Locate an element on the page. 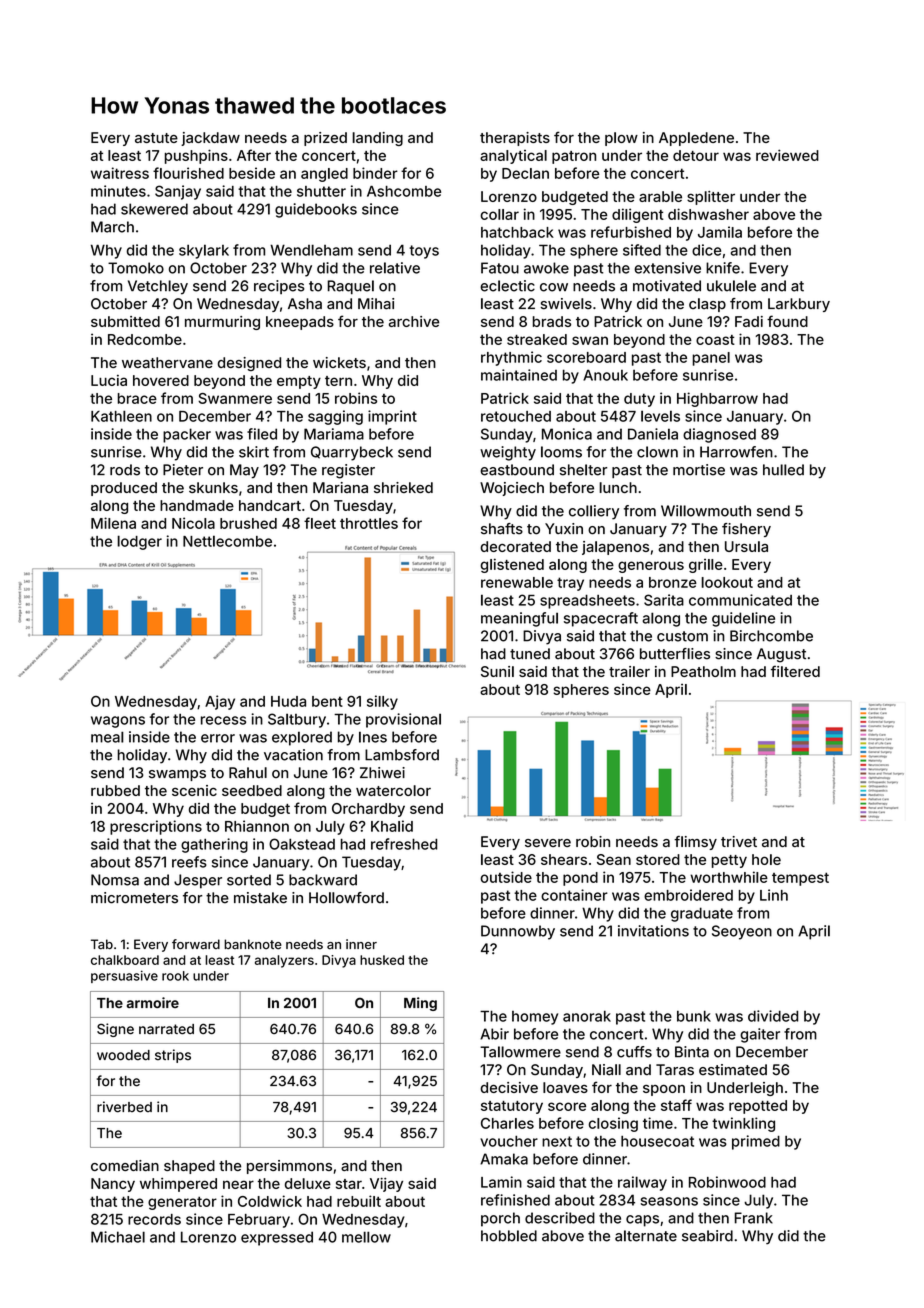  beside is located at coordinates (252, 173).
